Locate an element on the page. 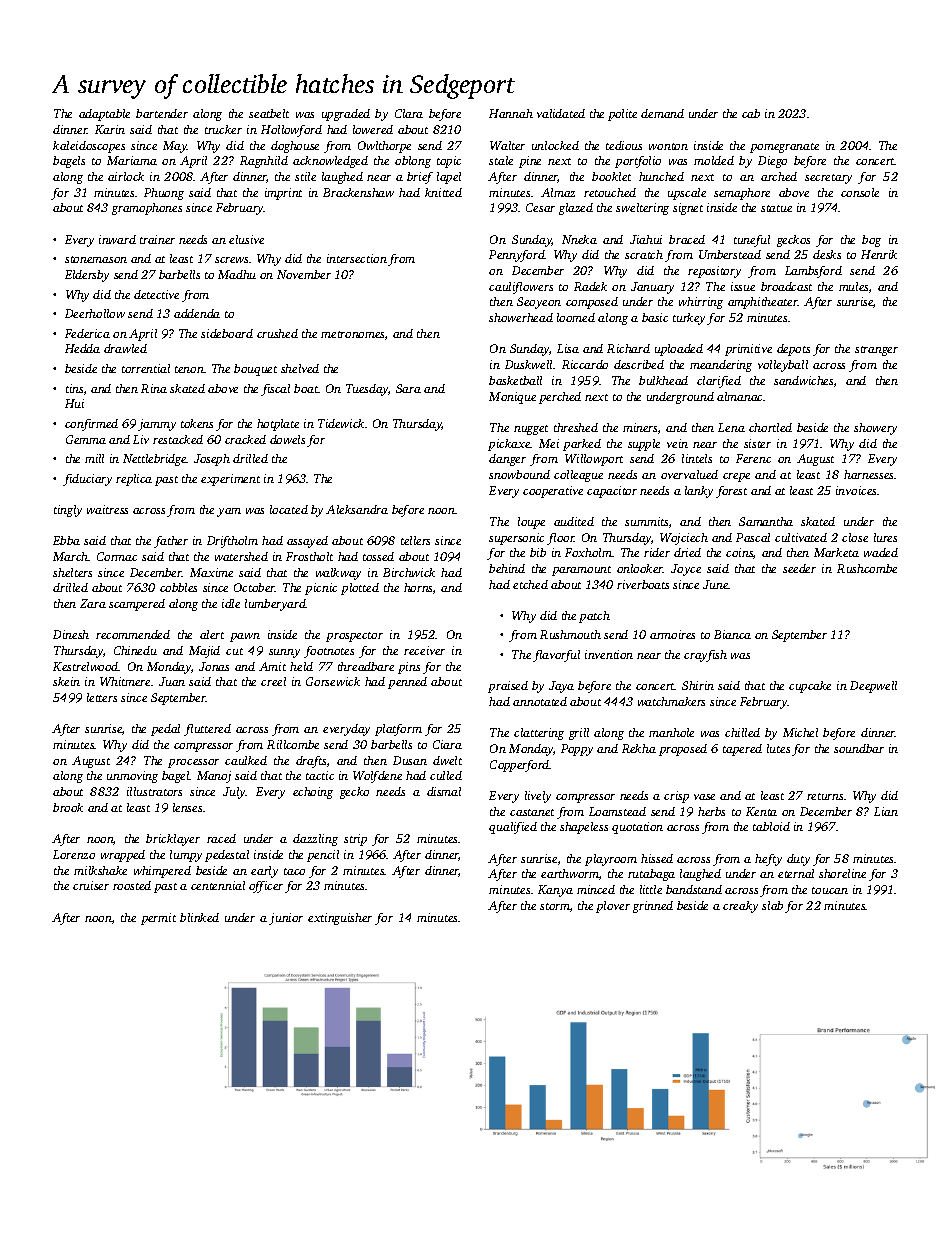 This image has width=952, height=1233. Jaya is located at coordinates (561, 687).
